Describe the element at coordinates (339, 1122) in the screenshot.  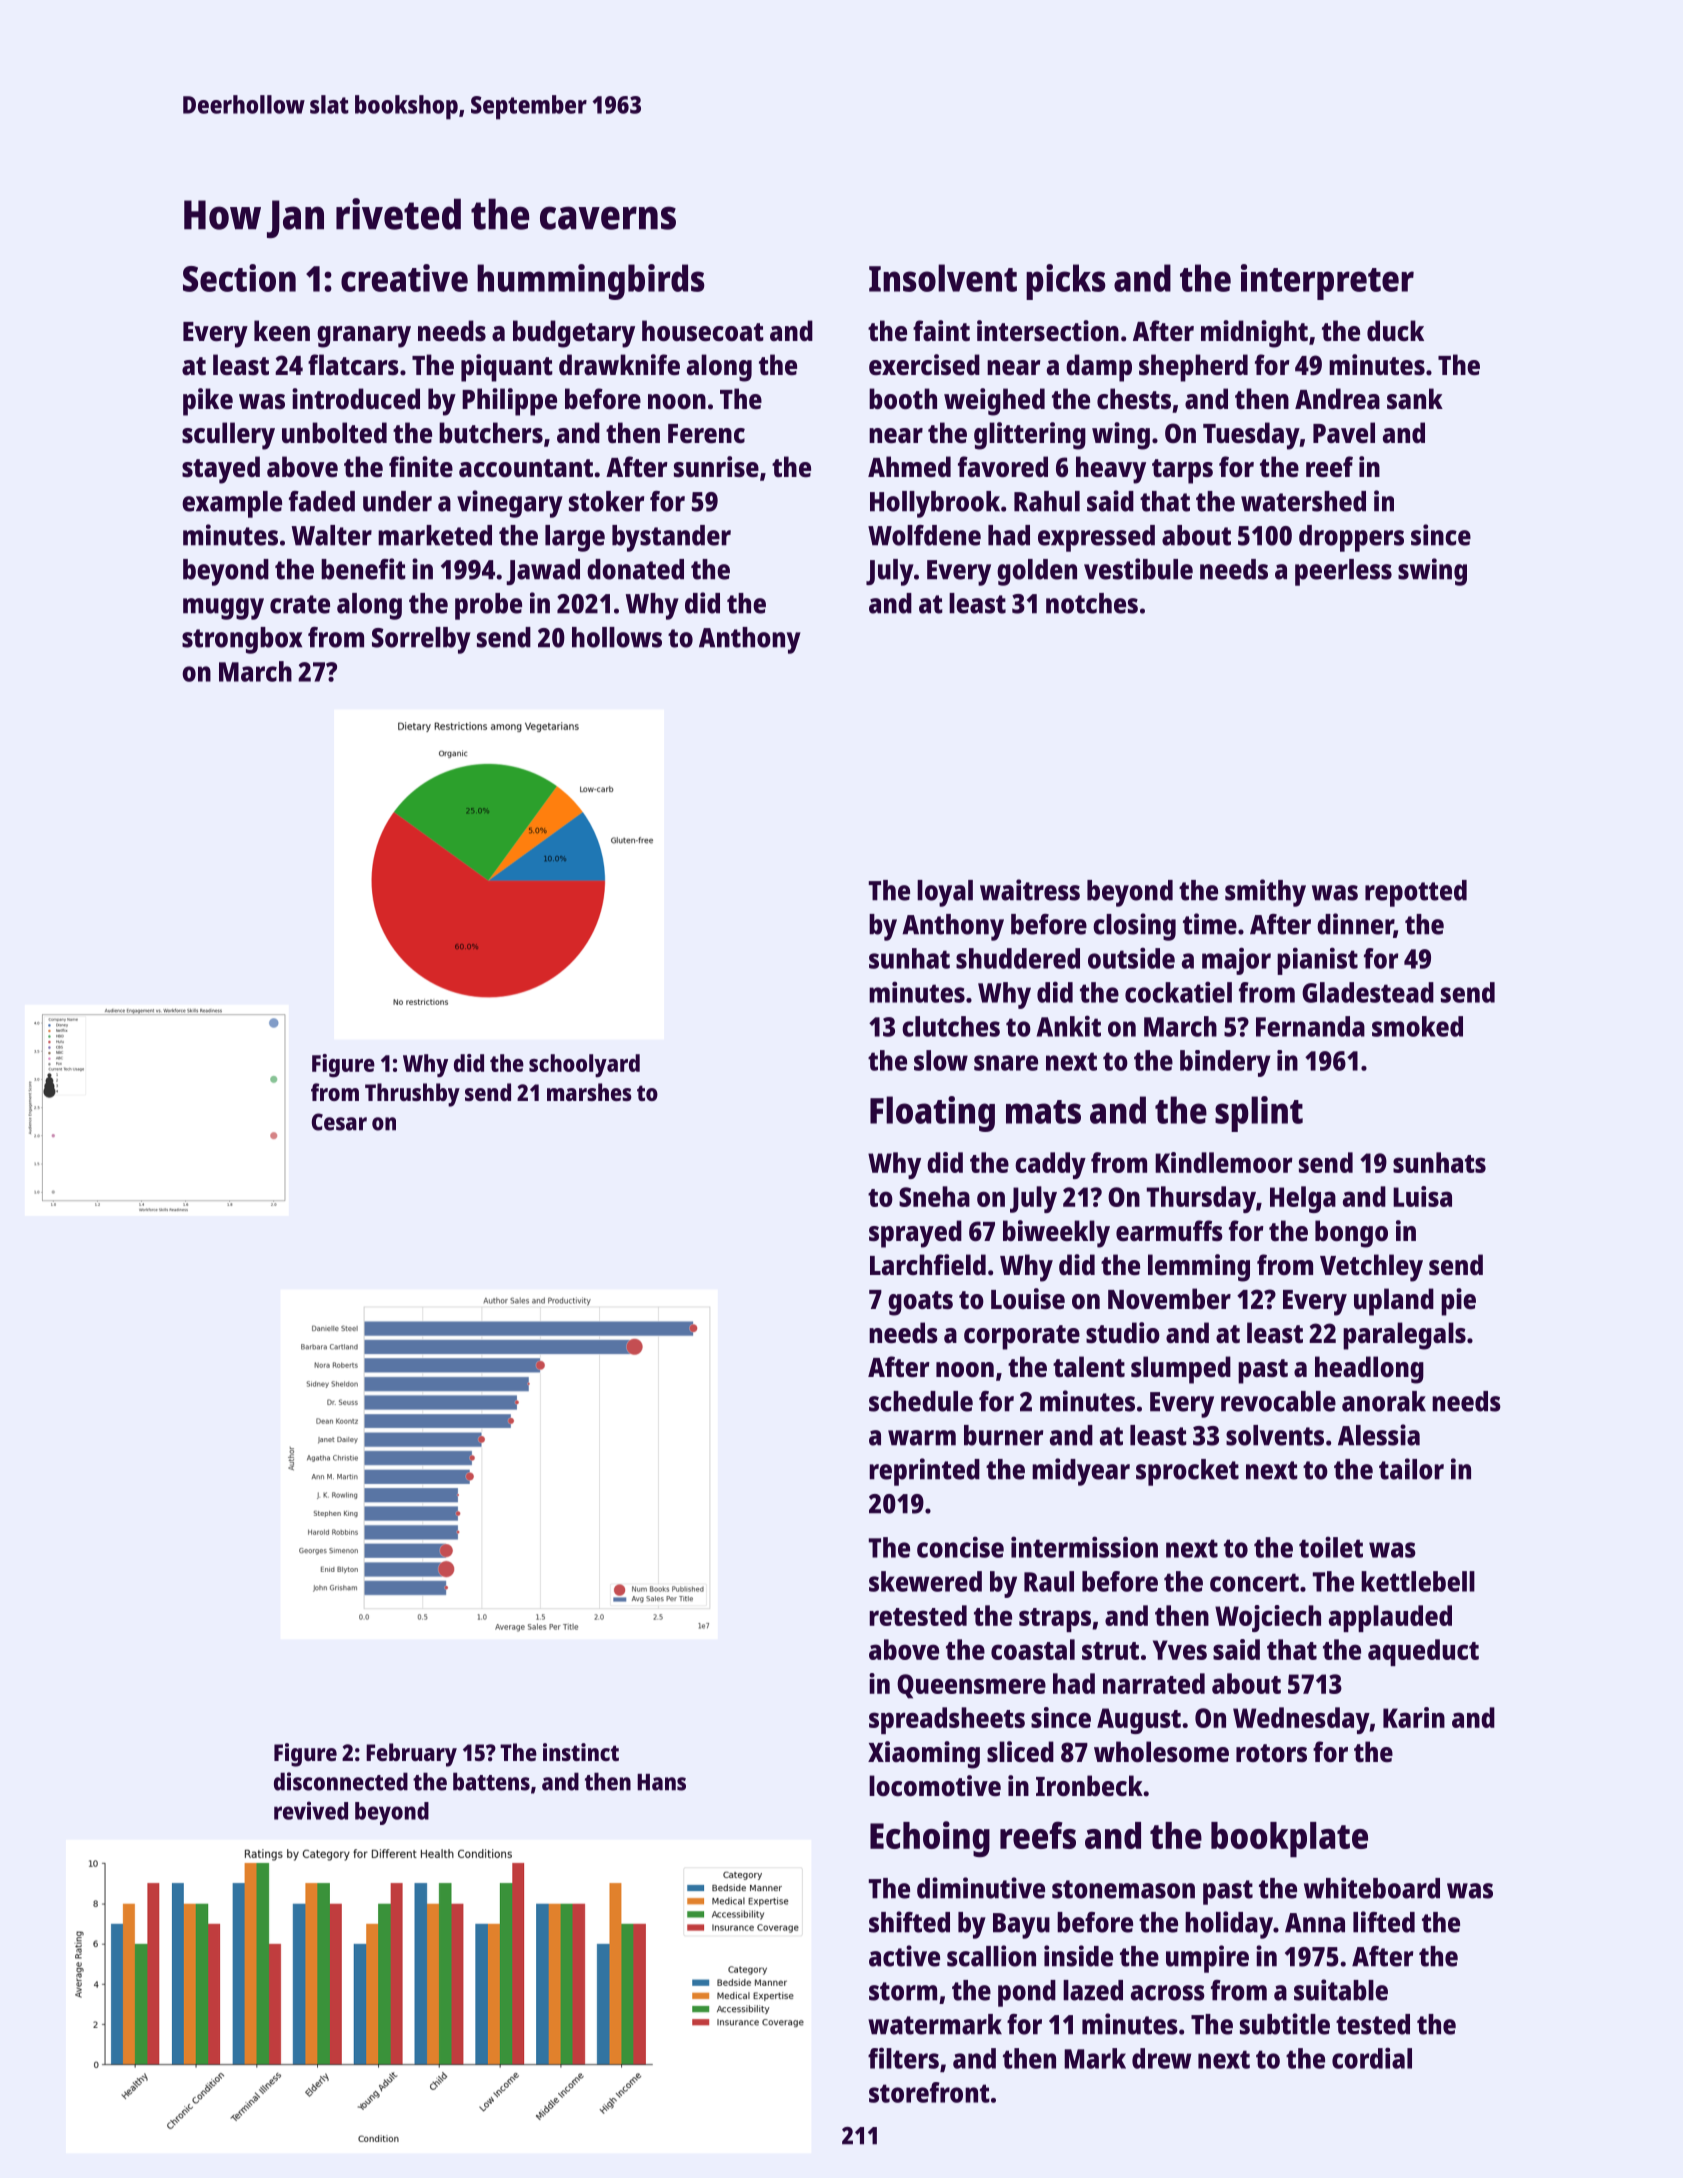
I see `Cesar` at that location.
